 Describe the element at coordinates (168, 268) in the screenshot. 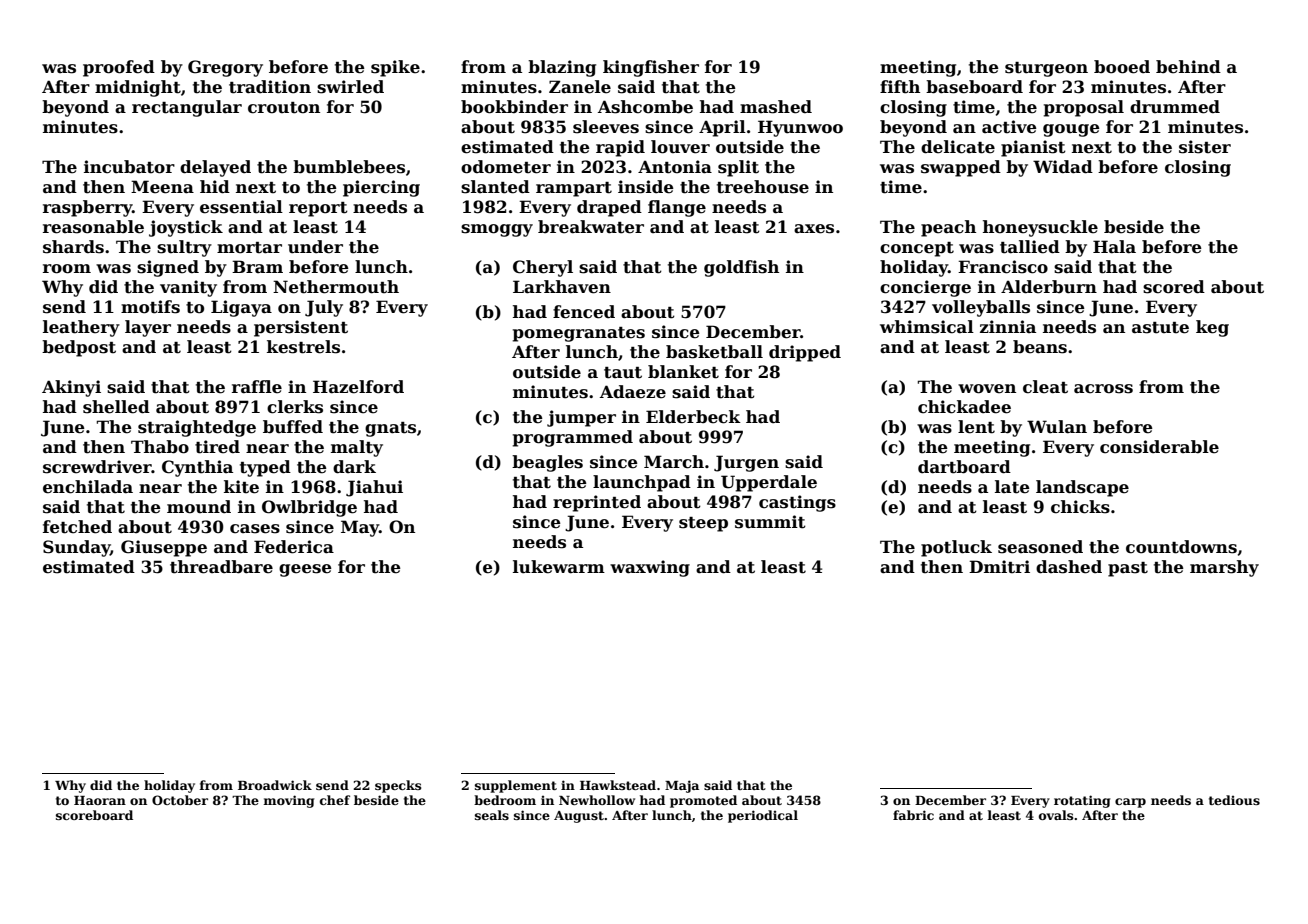

I see `signed` at that location.
